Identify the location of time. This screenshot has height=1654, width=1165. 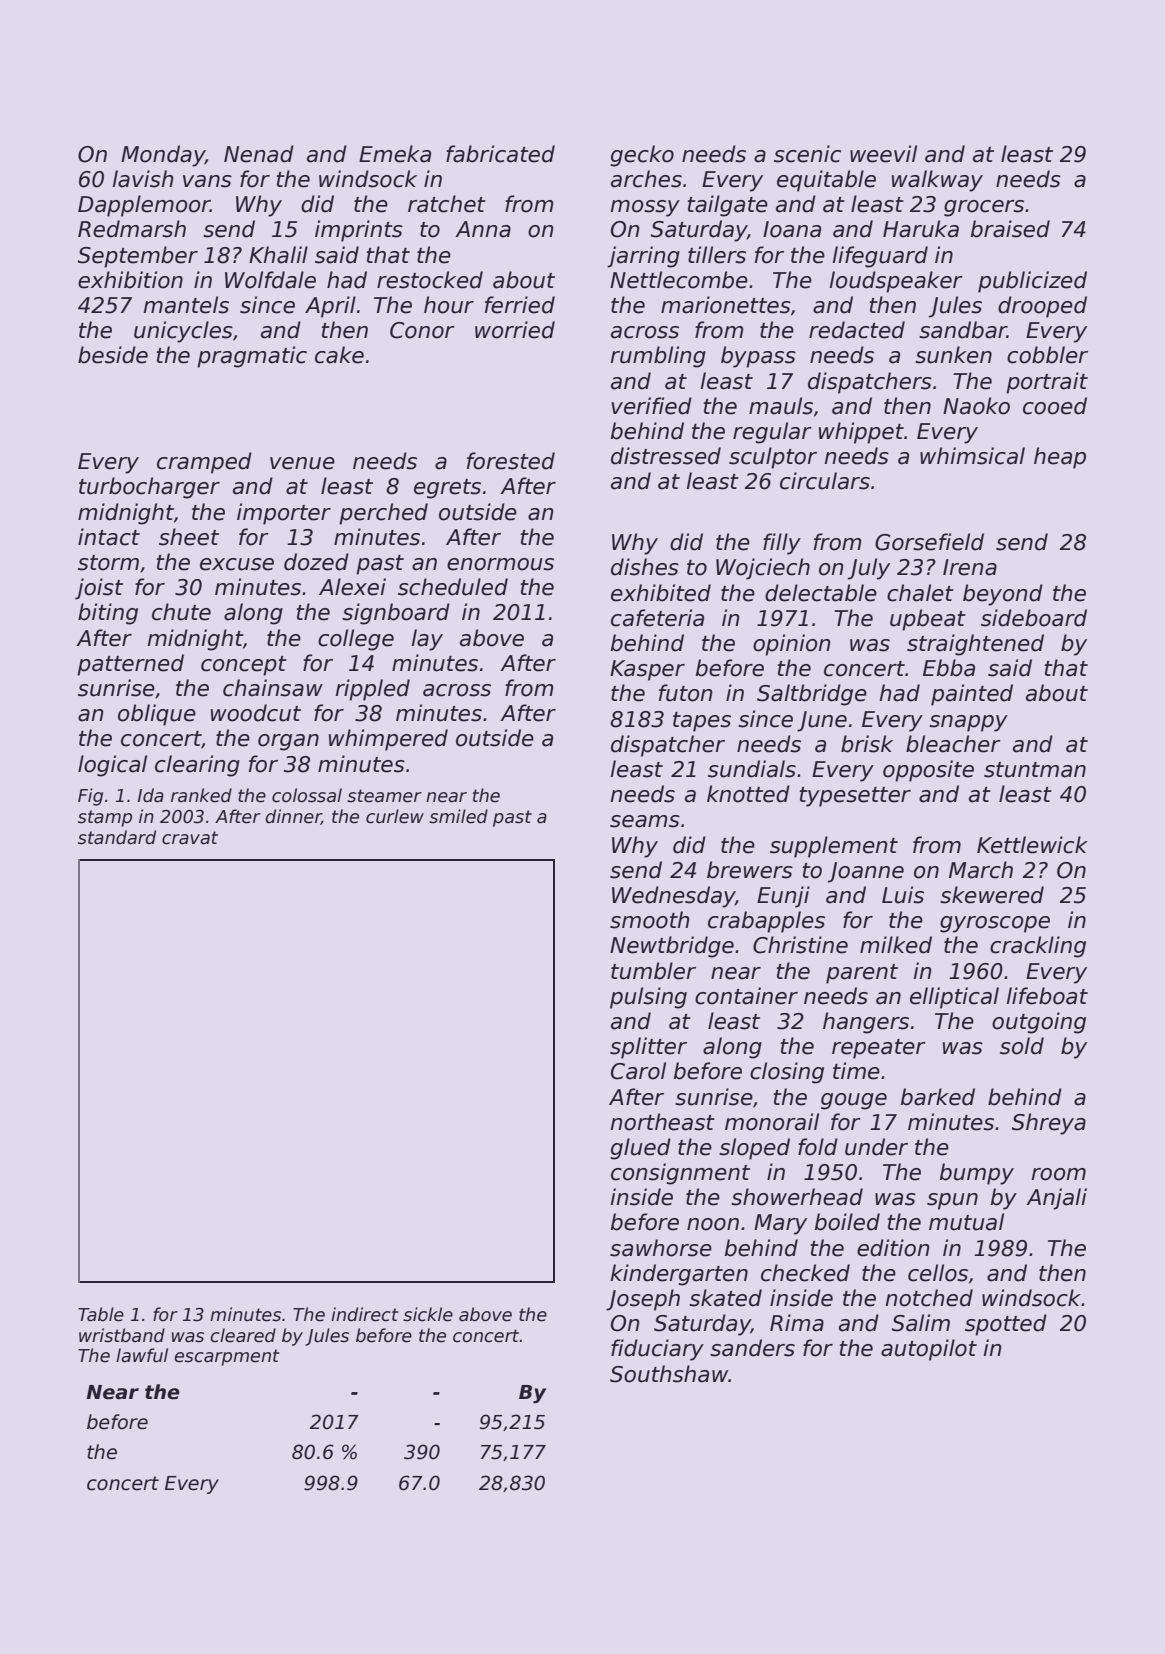
(856, 1071).
